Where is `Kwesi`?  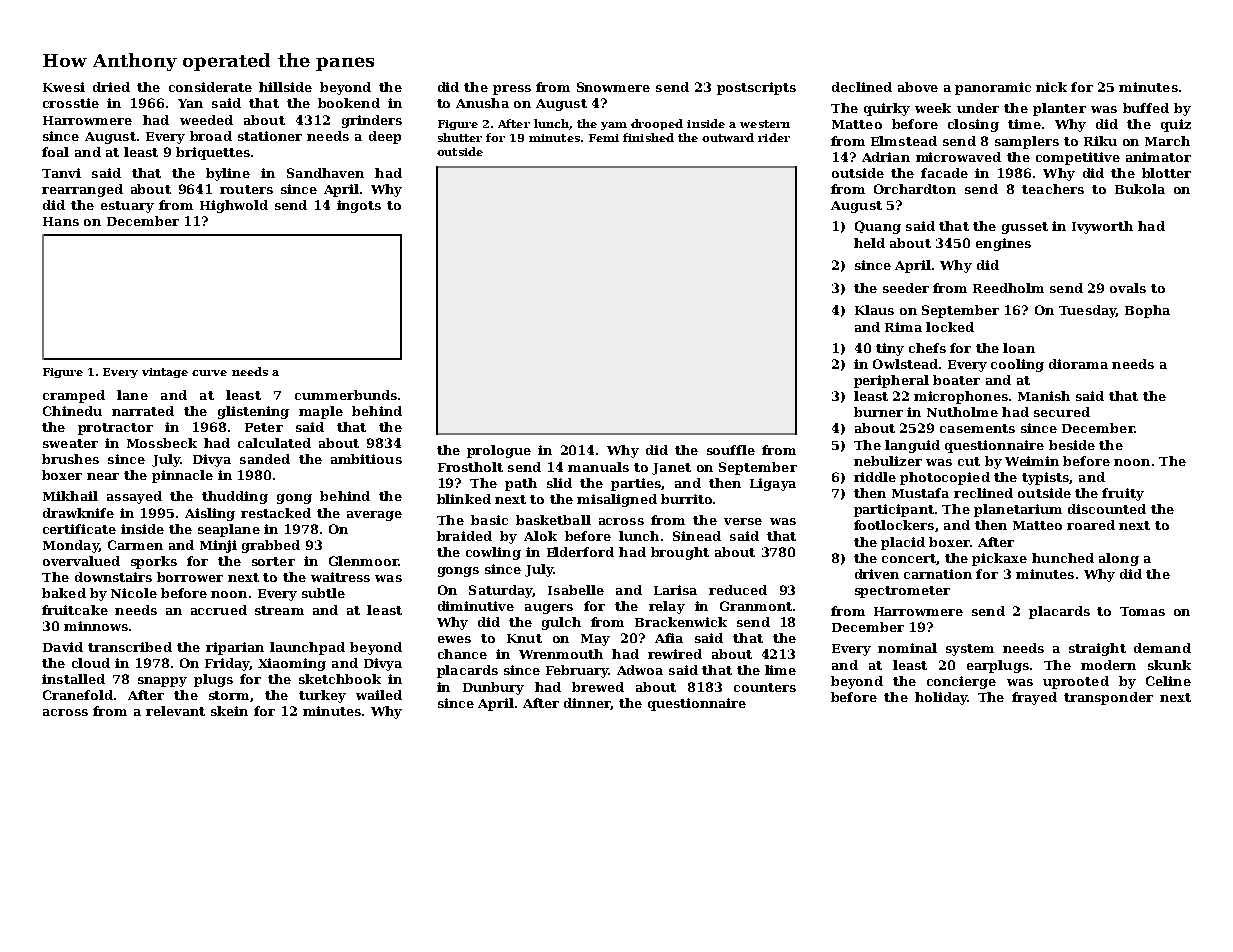
Kwesi is located at coordinates (64, 87).
